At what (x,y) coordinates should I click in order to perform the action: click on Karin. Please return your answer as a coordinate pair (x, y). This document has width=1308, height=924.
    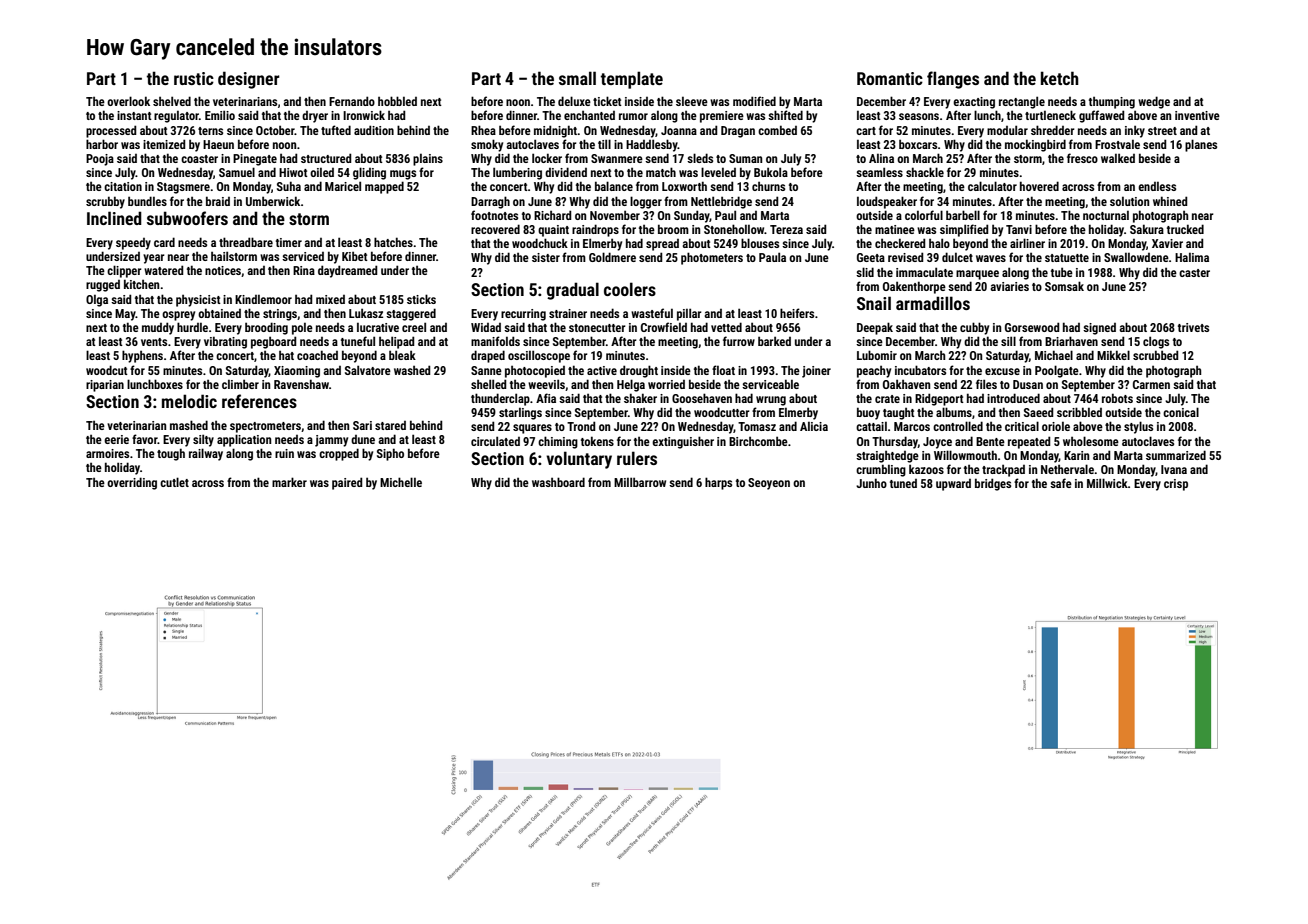
    Looking at the image, I should click on (1076, 455).
